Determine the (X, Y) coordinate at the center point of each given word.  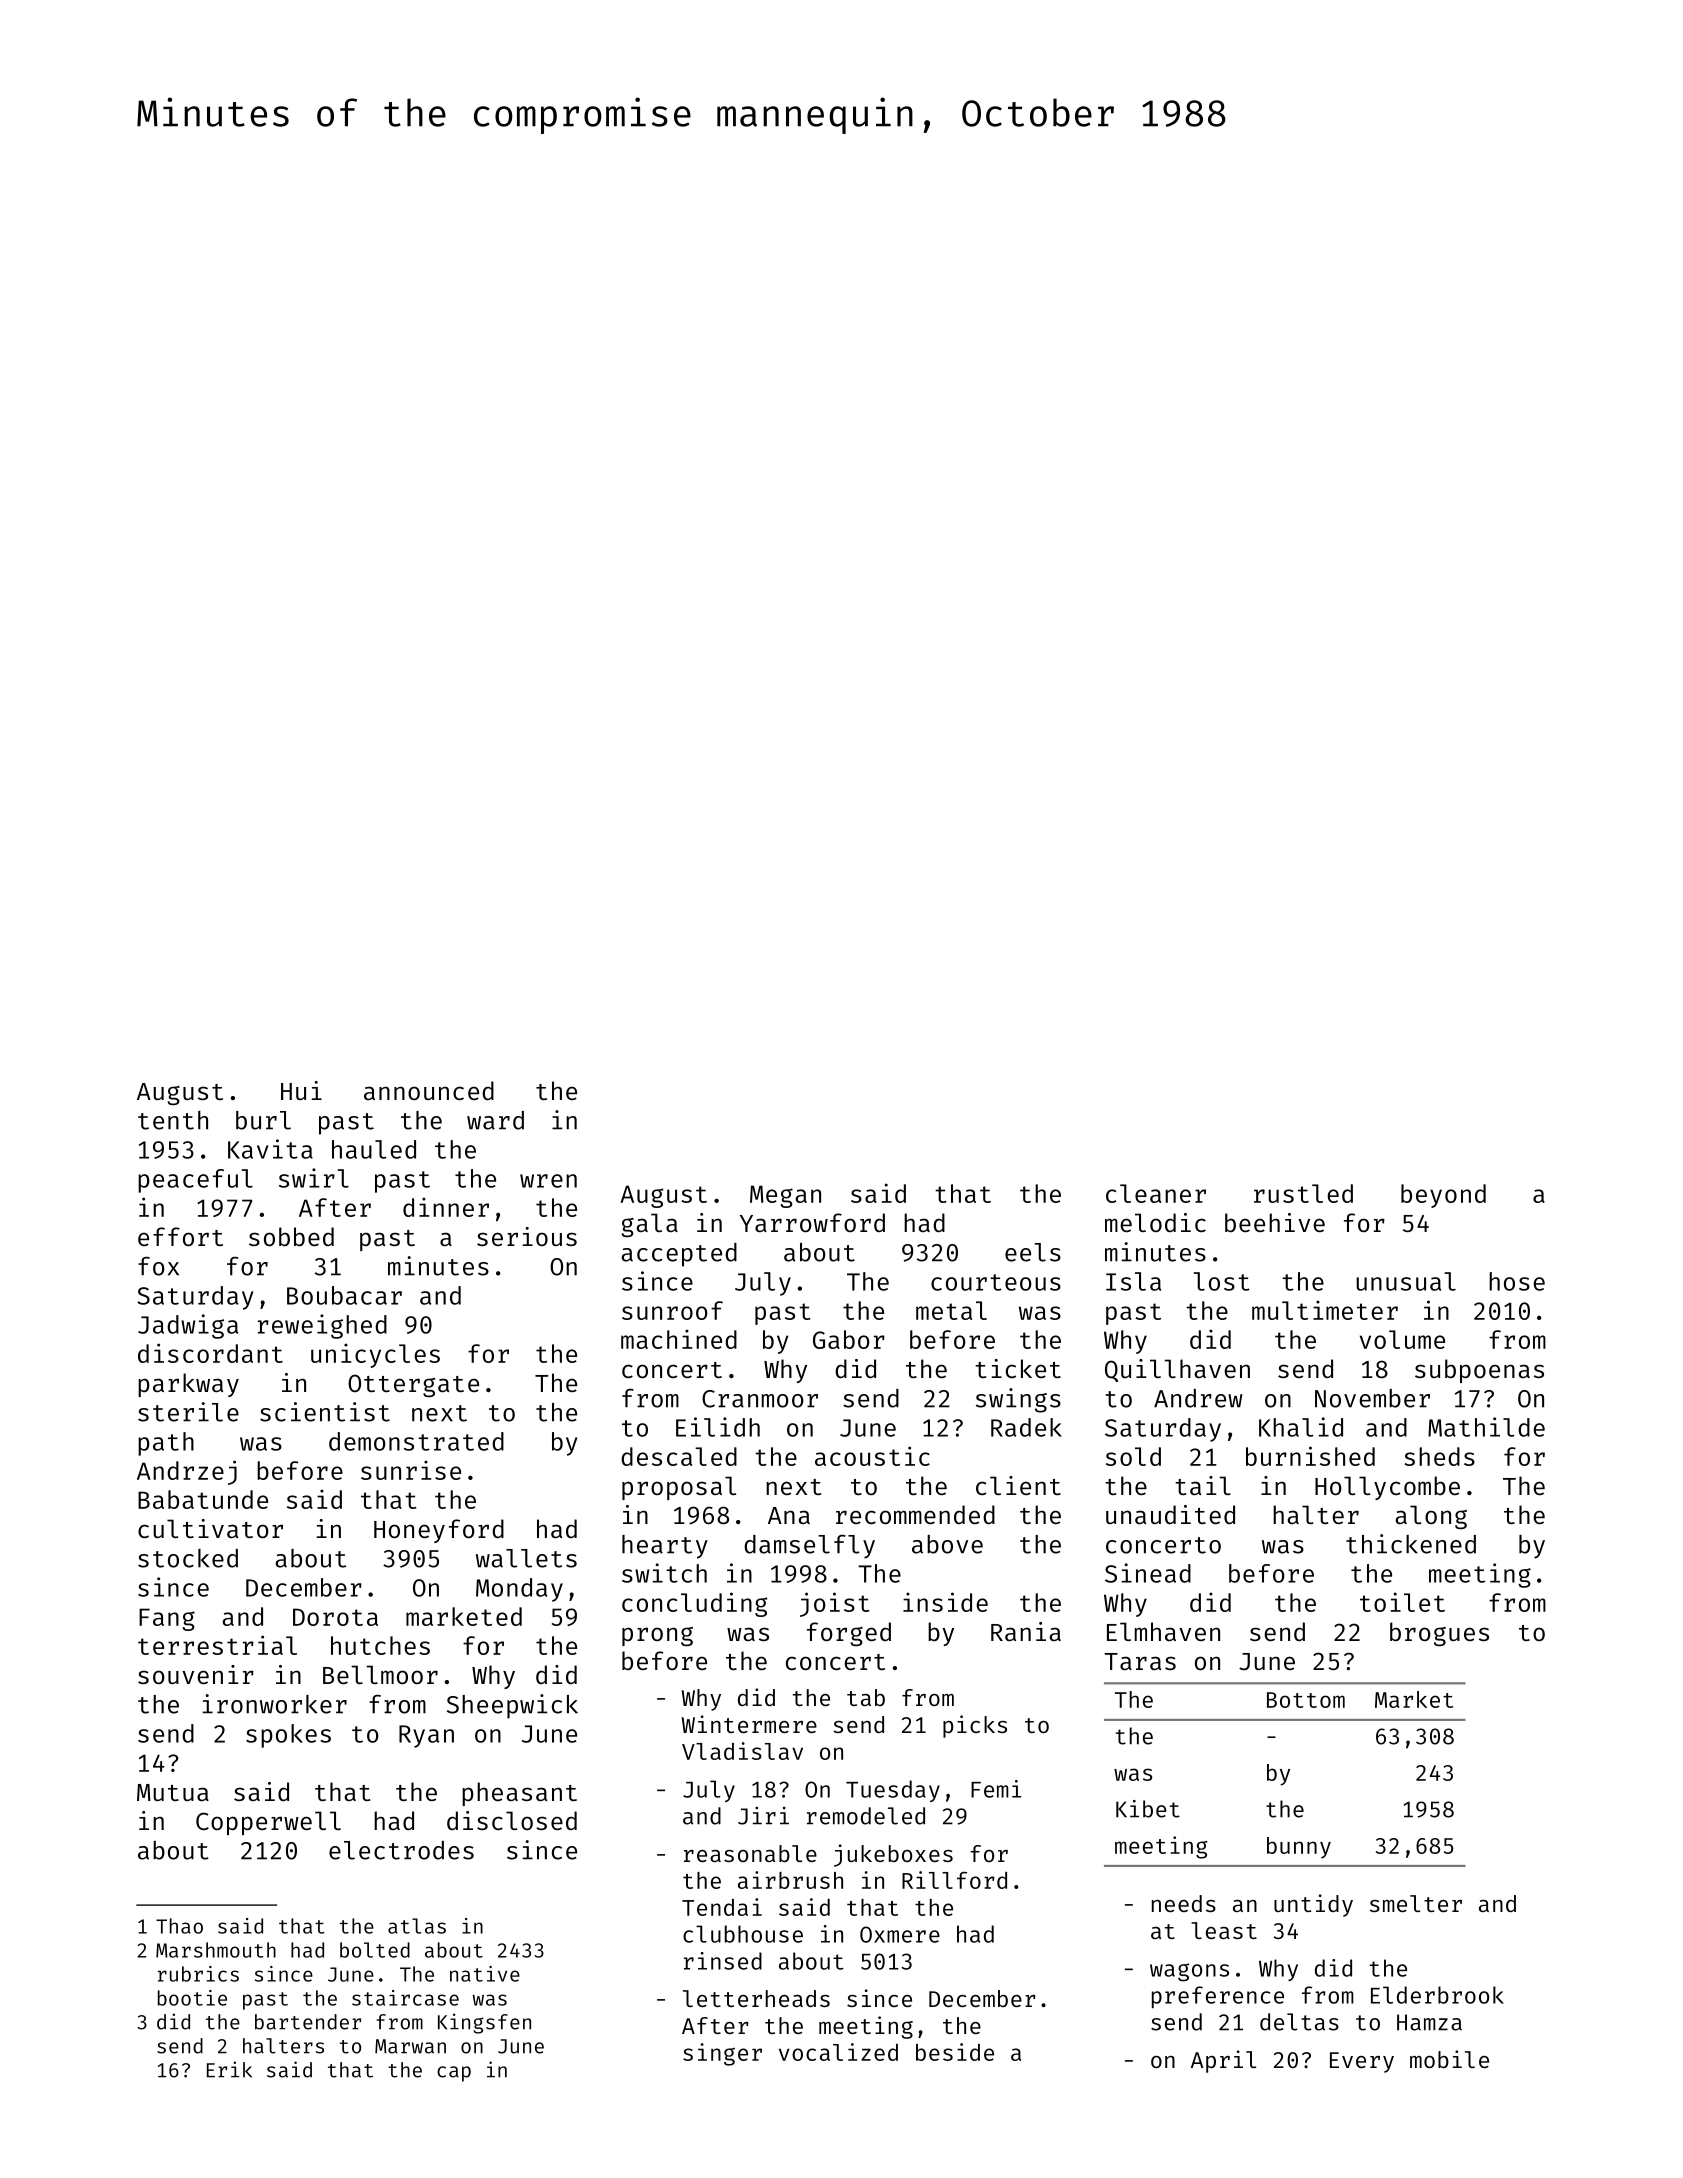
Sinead (1148, 1573)
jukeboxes (893, 1855)
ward (495, 1120)
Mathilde (1486, 1427)
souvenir (196, 1674)
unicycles (375, 1355)
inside (945, 1602)
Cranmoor (760, 1399)
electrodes (401, 1850)
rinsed (723, 1961)
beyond (1443, 1196)
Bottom (1306, 1700)
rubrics (198, 1974)
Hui (301, 1090)
